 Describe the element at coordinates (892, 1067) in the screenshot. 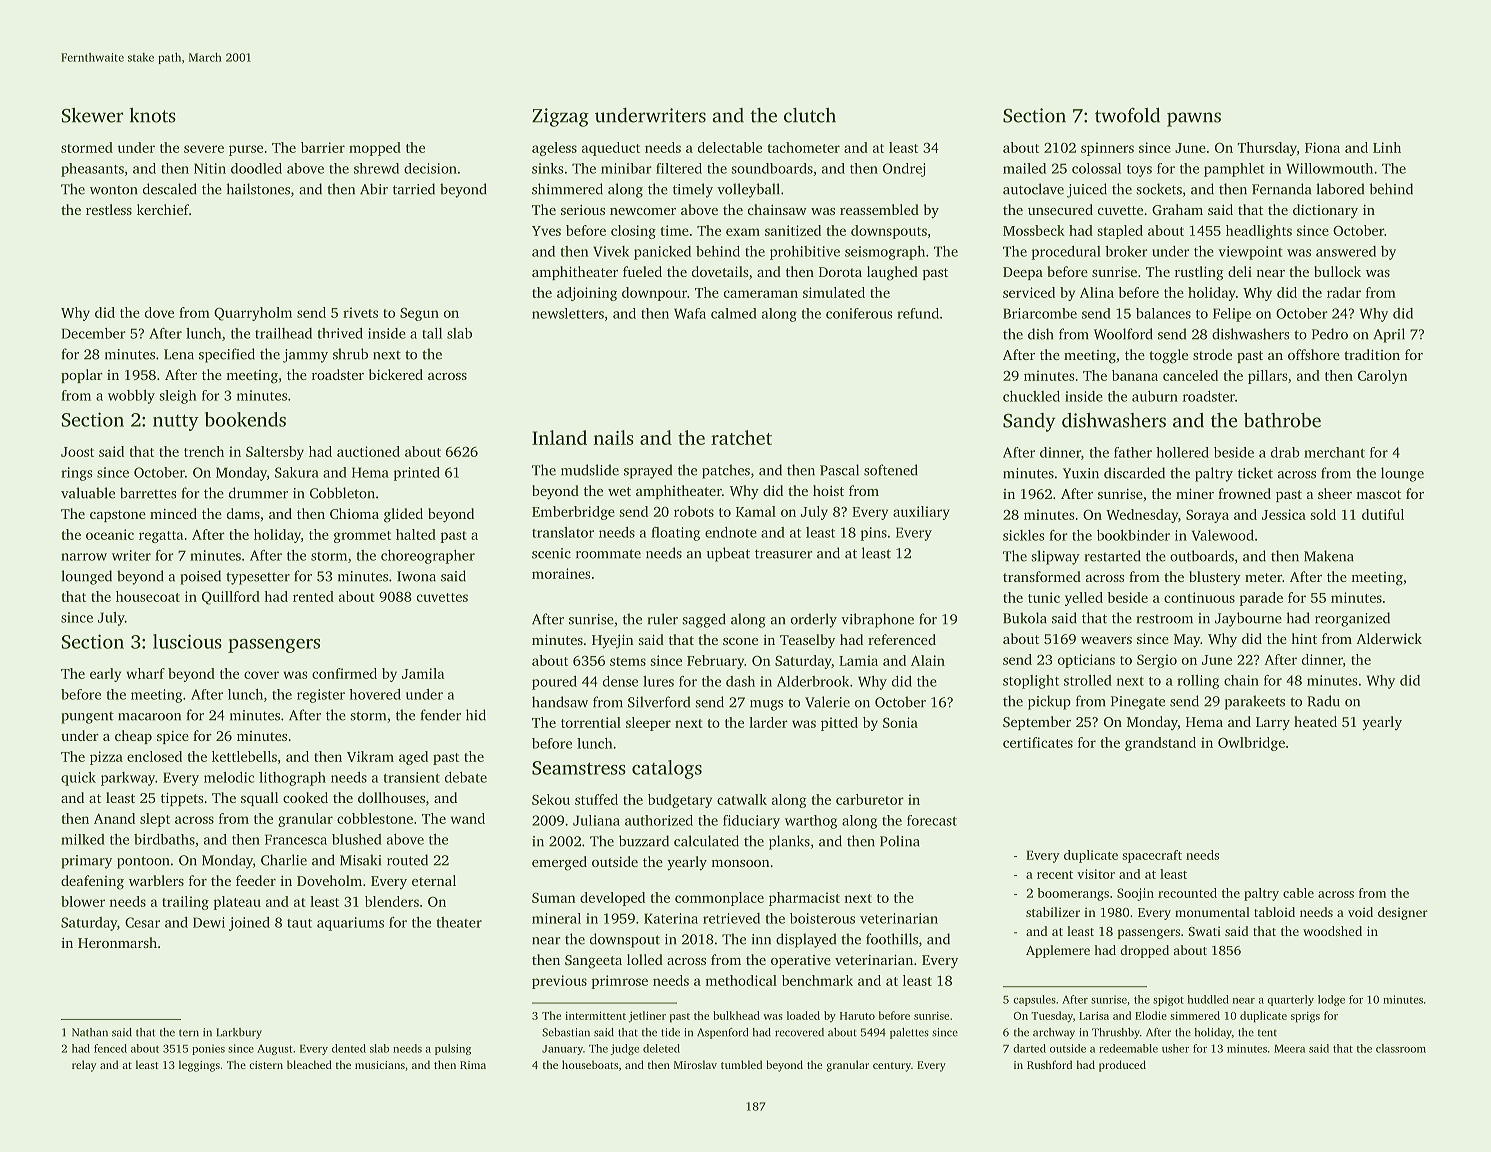

I see `century` at that location.
